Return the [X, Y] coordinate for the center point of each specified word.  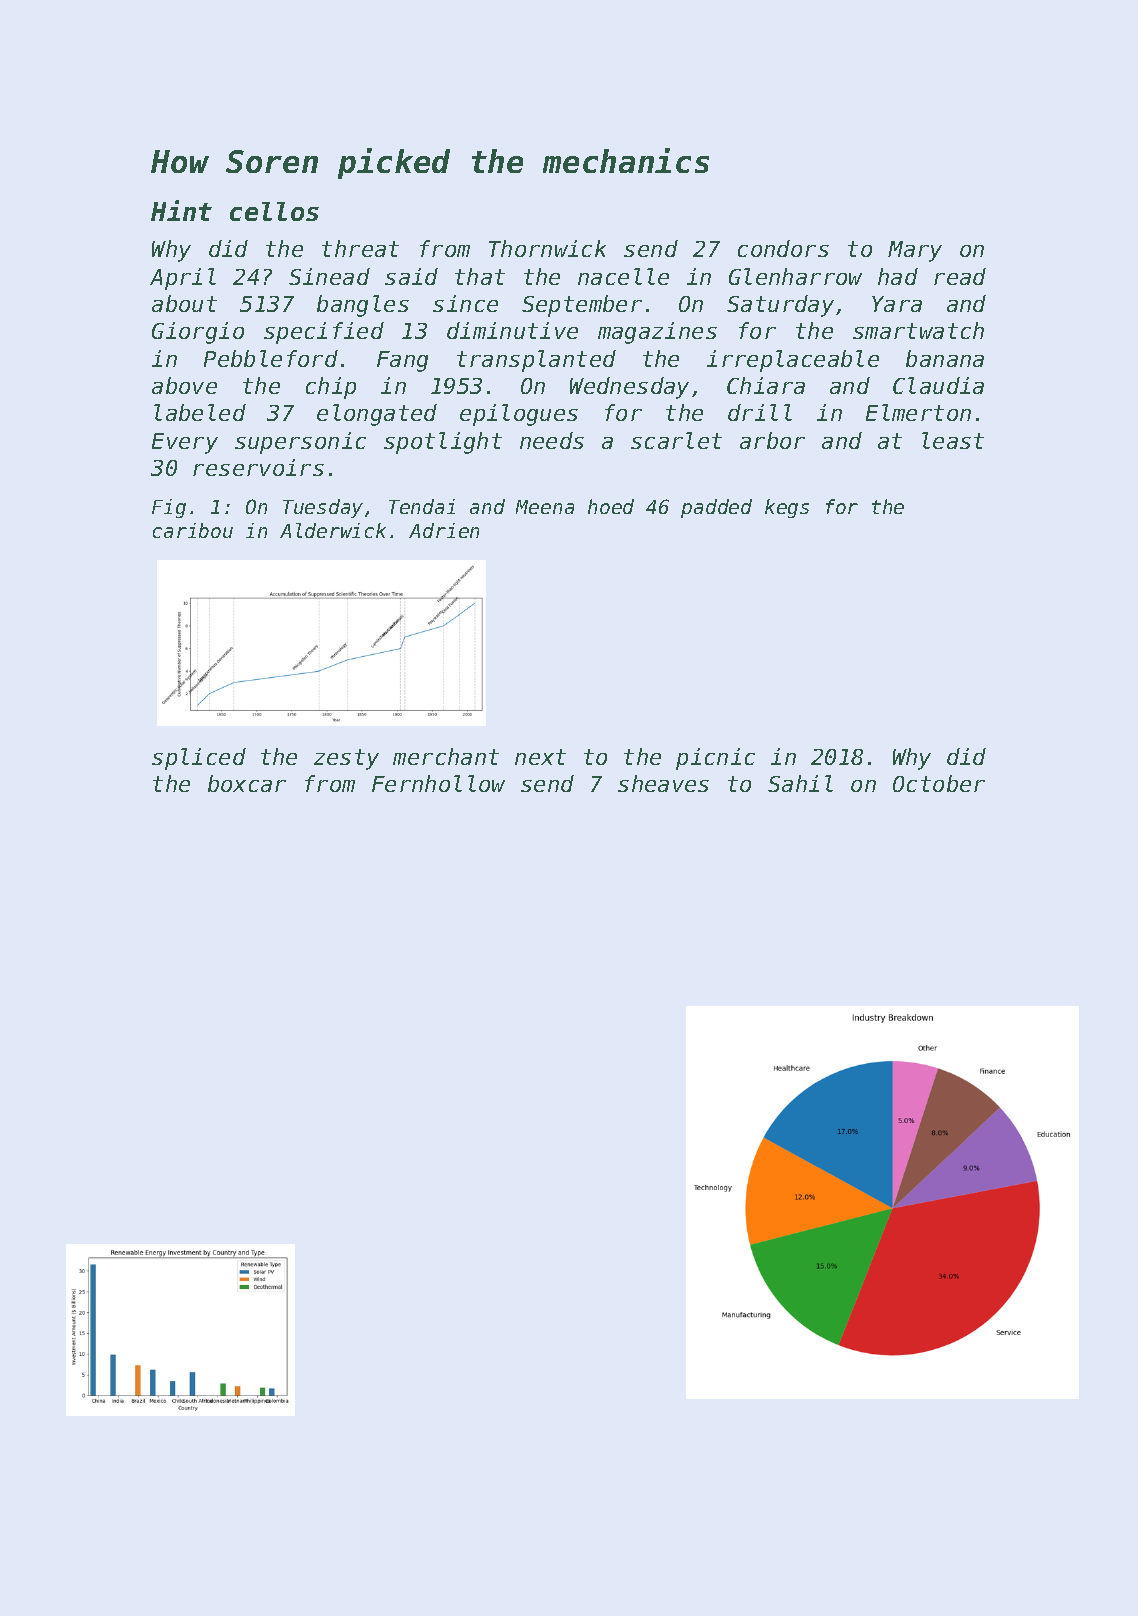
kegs [787, 508]
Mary [915, 251]
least [953, 440]
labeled [200, 412]
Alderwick [333, 530]
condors [783, 248]
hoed [611, 506]
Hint [181, 210]
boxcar [247, 783]
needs [552, 440]
